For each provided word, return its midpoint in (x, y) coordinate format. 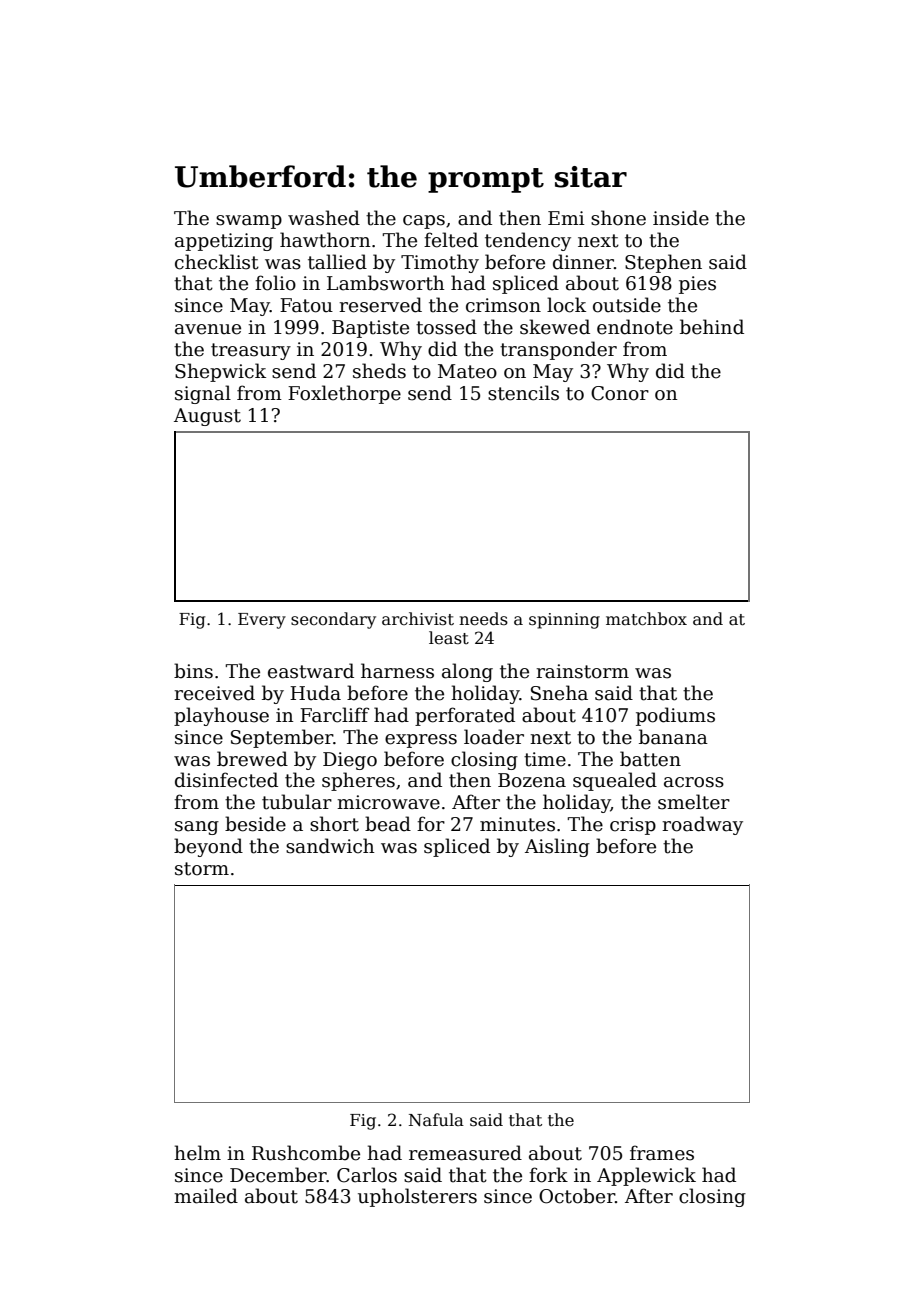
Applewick (646, 1176)
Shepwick (220, 372)
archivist (418, 619)
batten (650, 759)
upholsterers (417, 1197)
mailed (206, 1196)
